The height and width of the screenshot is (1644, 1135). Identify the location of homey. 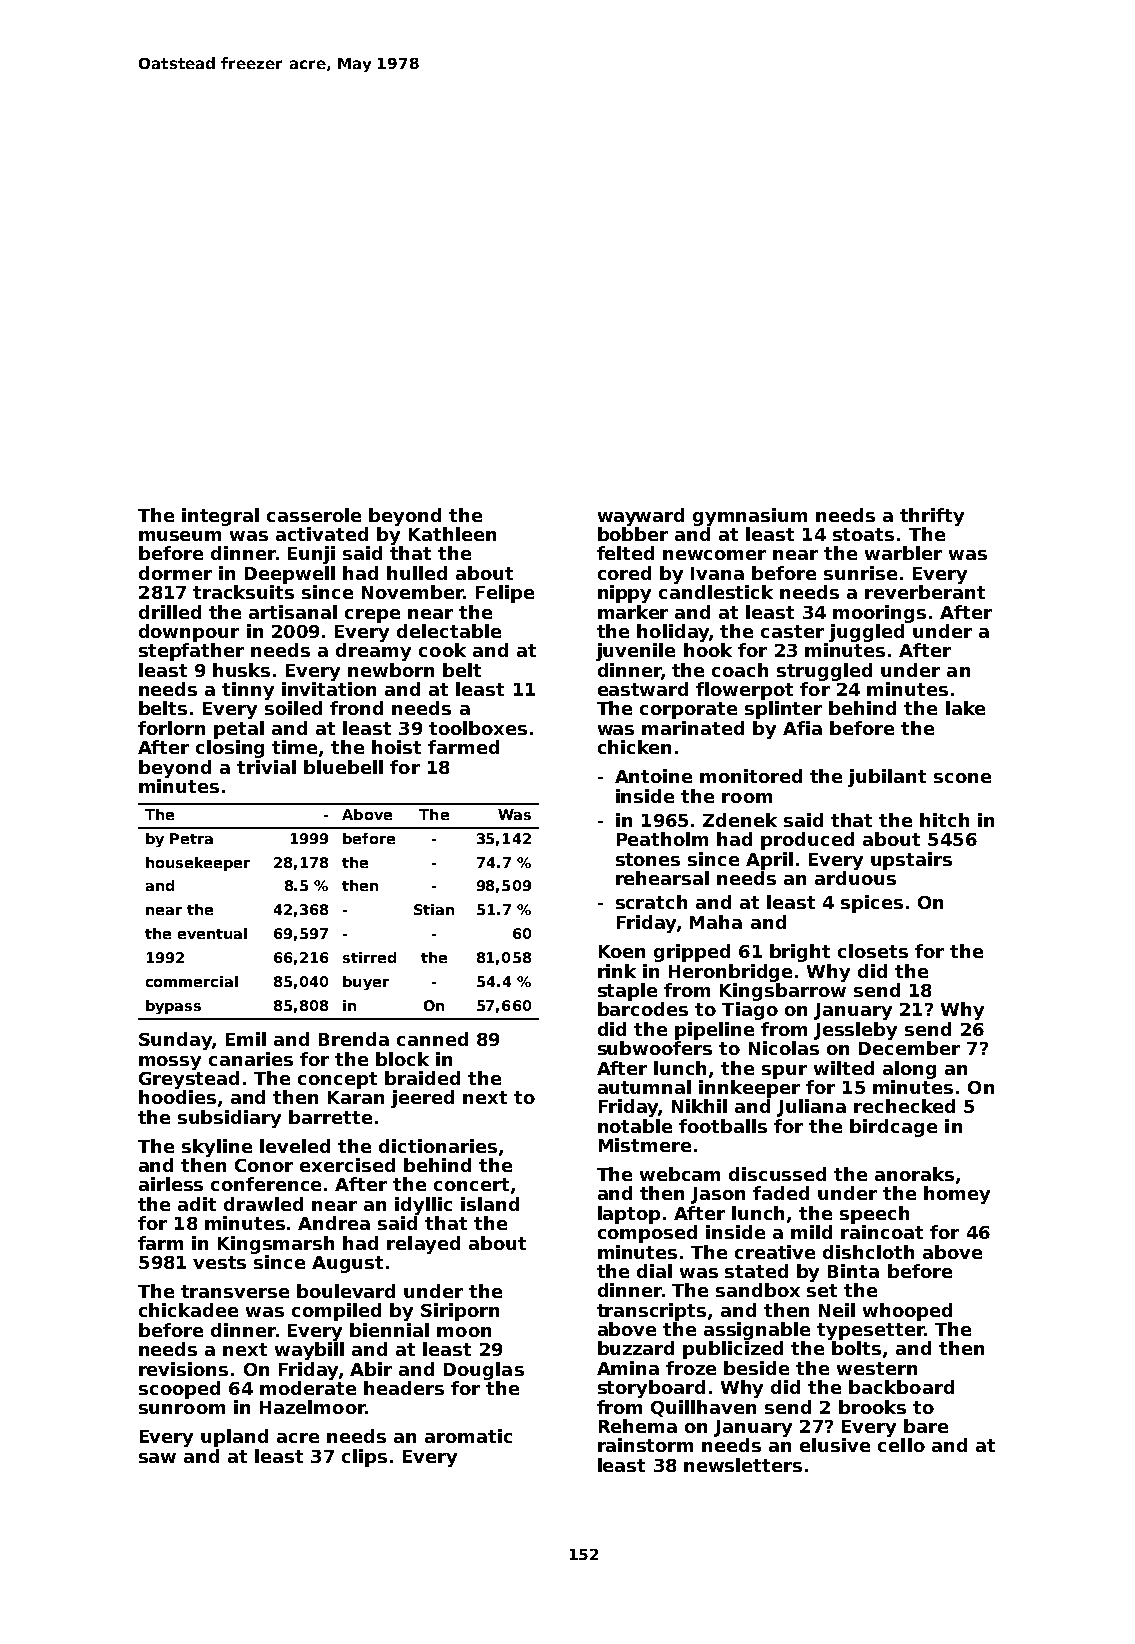
(957, 1195).
